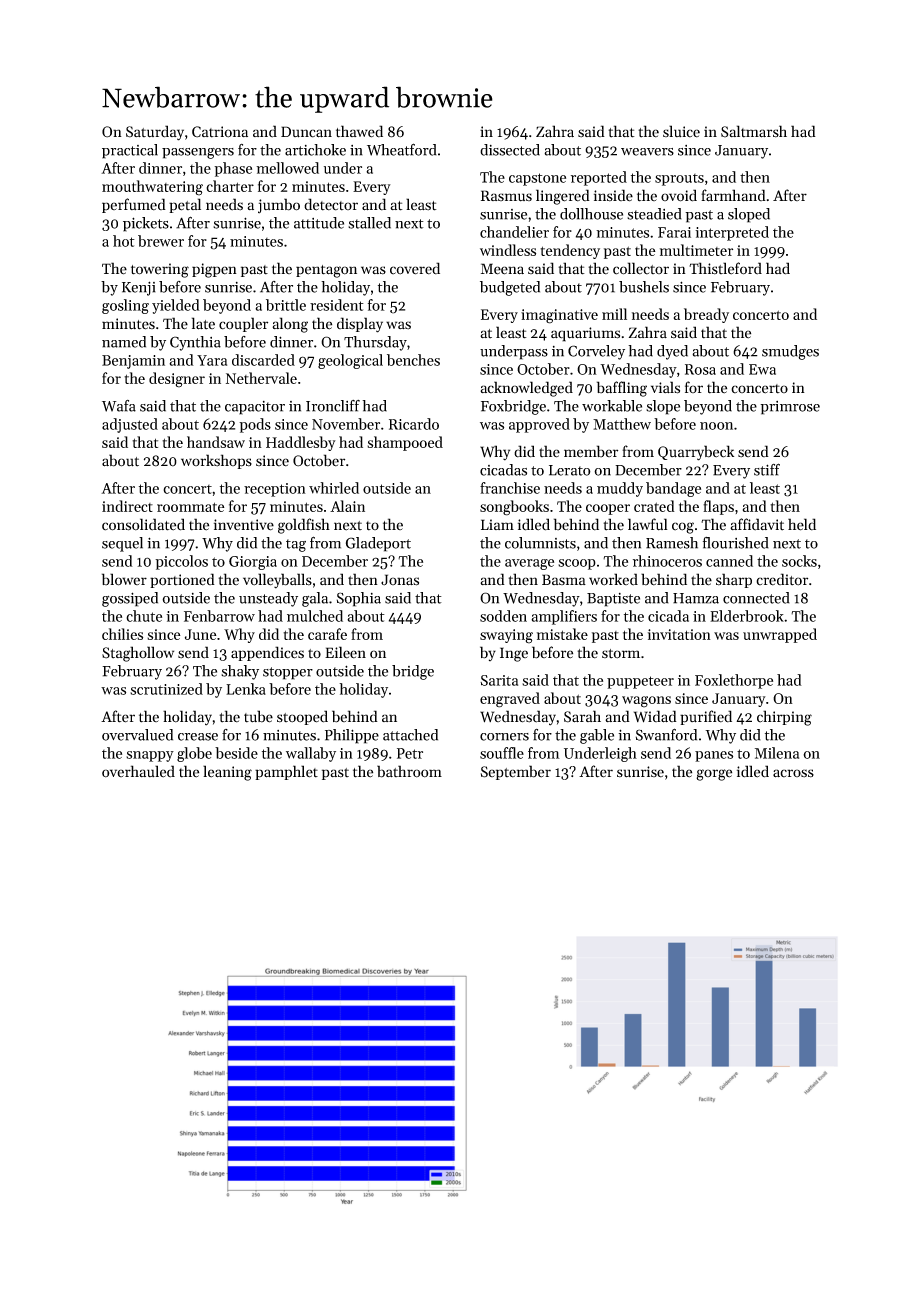 The width and height of the screenshot is (924, 1311). Describe the element at coordinates (253, 563) in the screenshot. I see `Giorgia` at that location.
